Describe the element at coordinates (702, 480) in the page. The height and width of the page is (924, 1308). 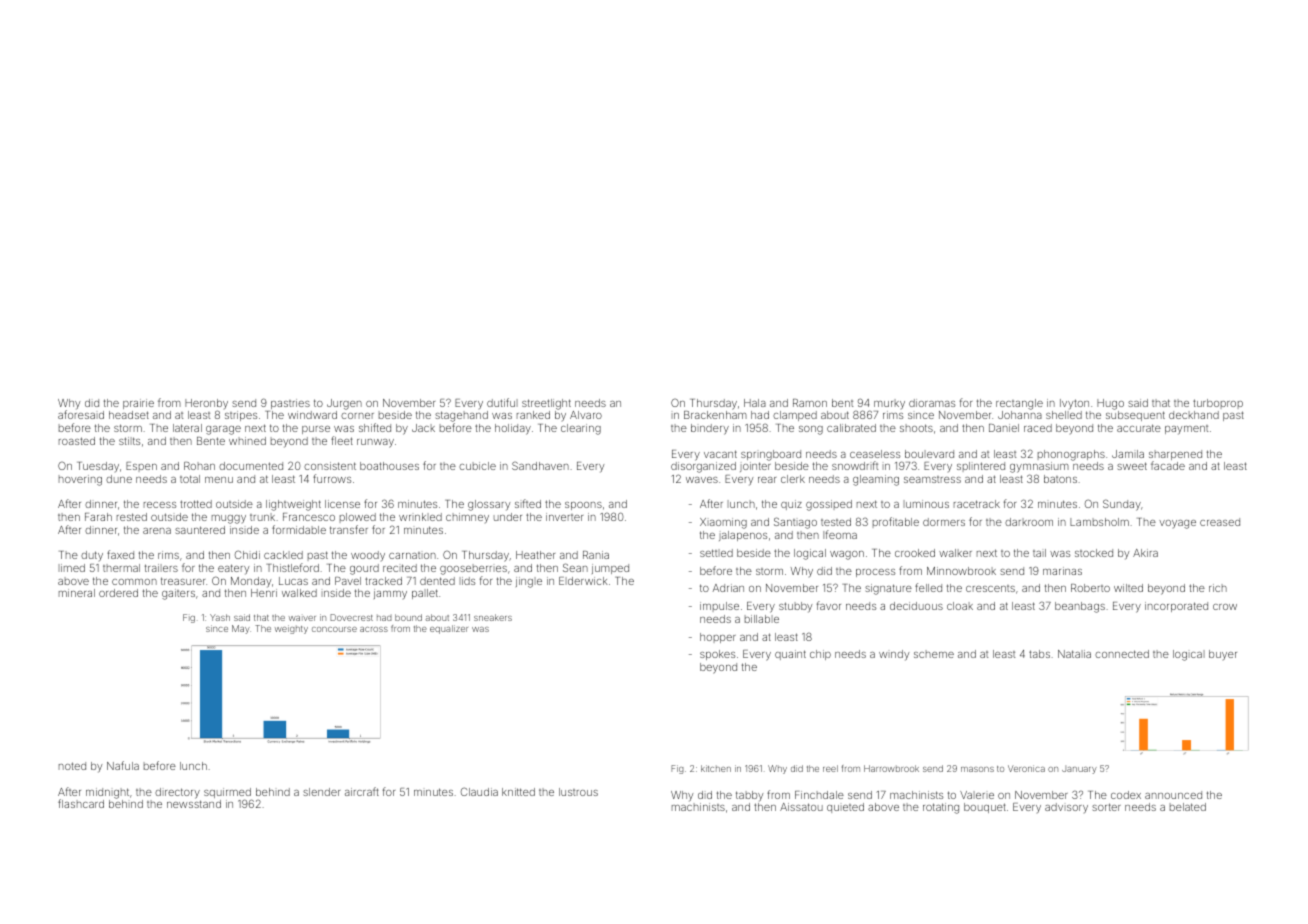
I see `waves` at that location.
